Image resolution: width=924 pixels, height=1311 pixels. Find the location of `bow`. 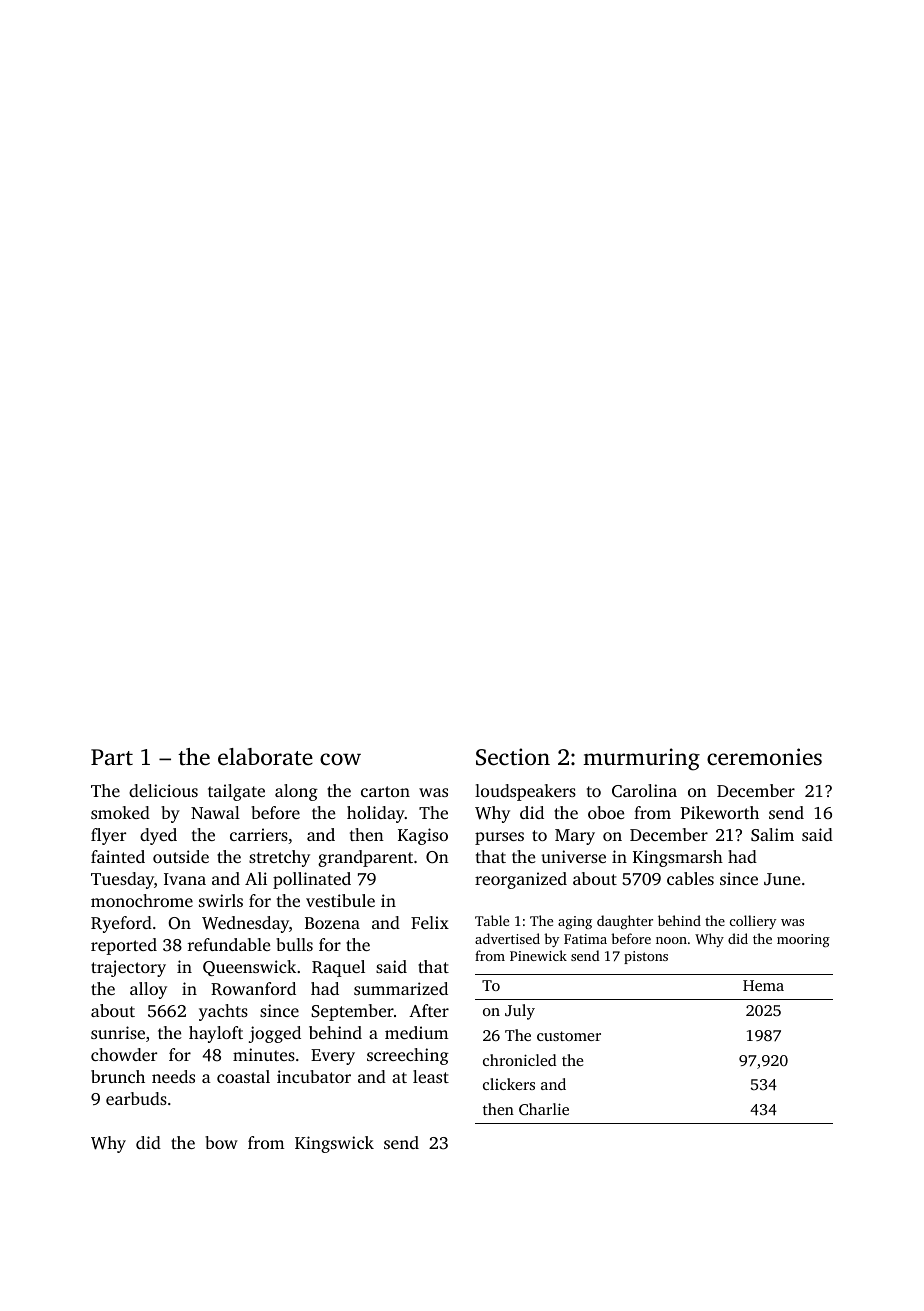

bow is located at coordinates (221, 1142).
